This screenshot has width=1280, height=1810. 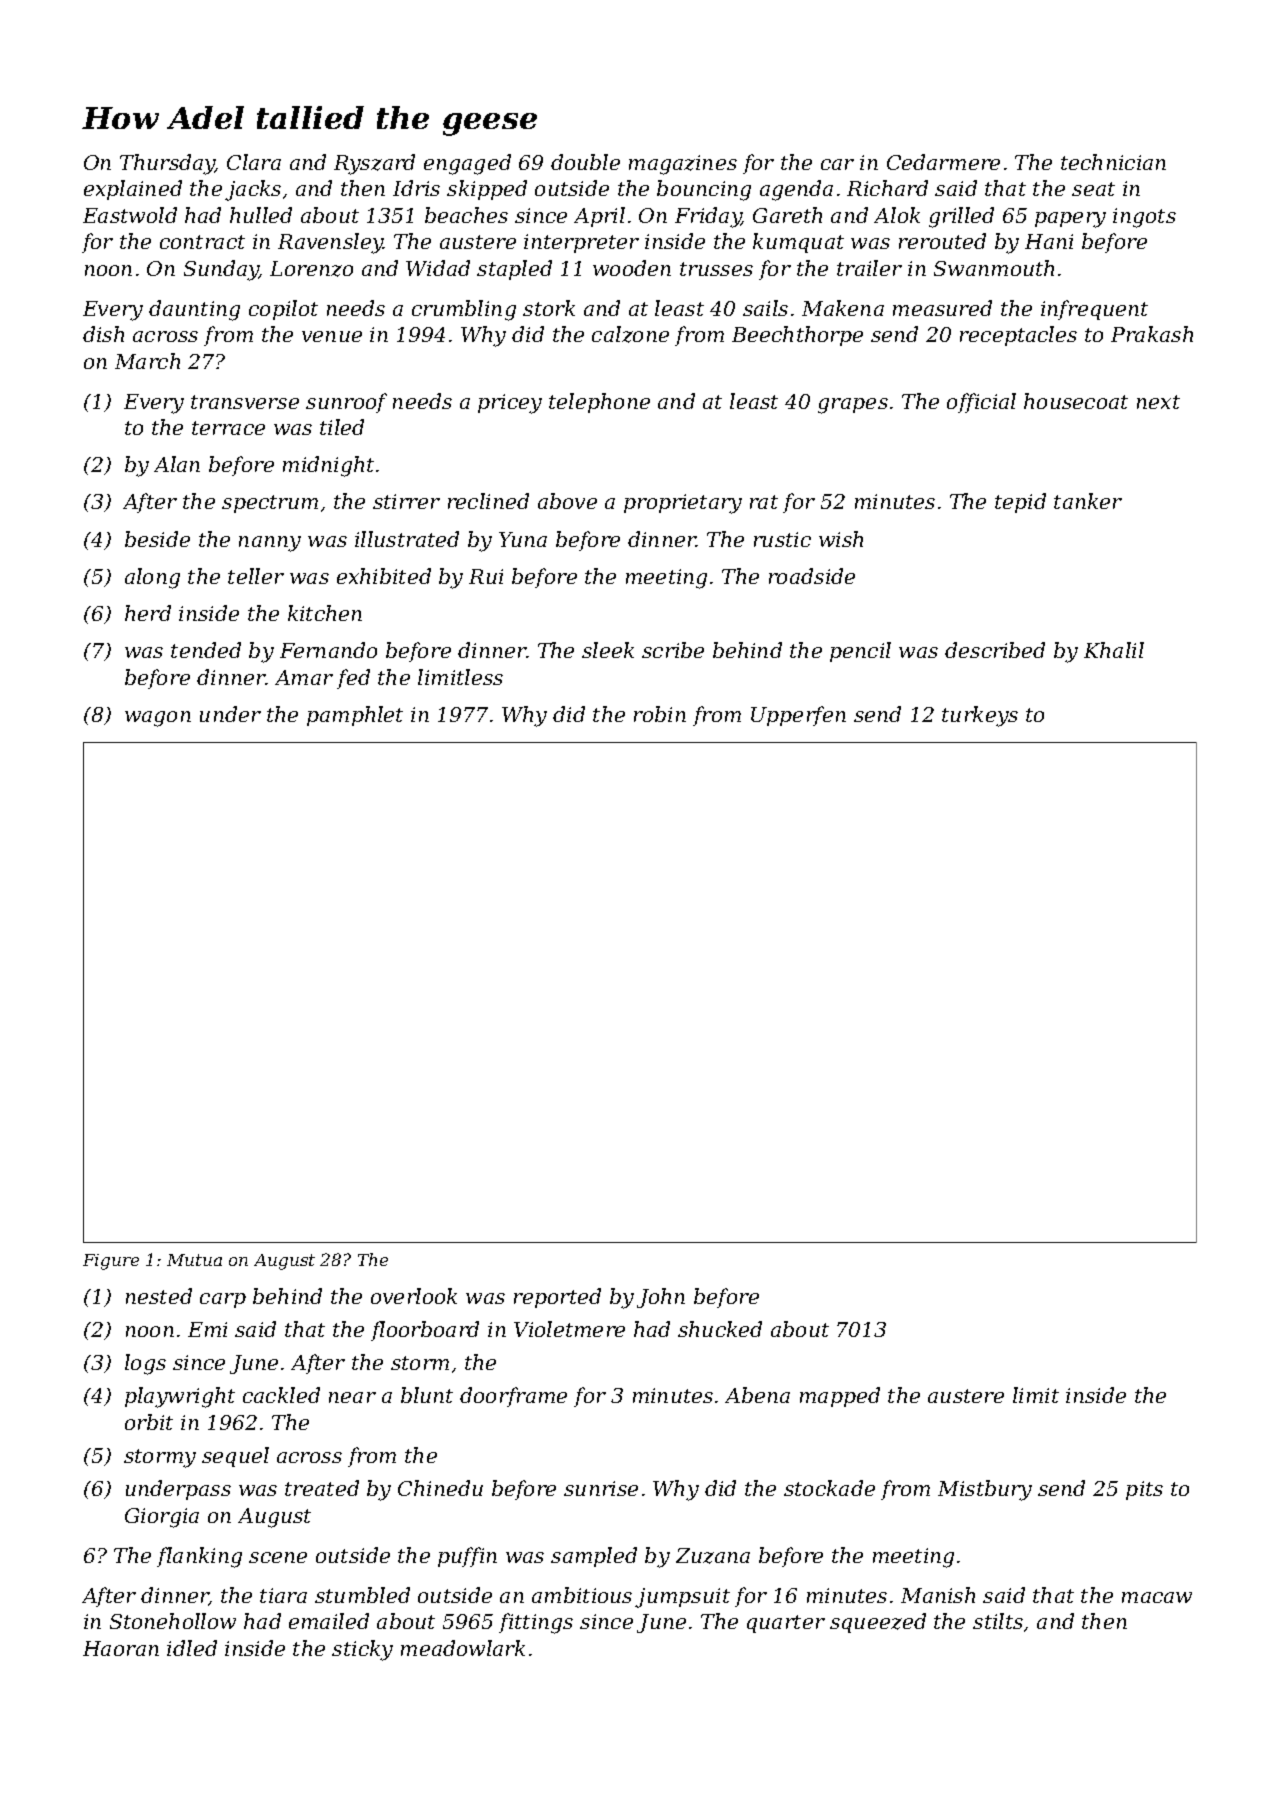 I want to click on sticky, so click(x=362, y=1650).
